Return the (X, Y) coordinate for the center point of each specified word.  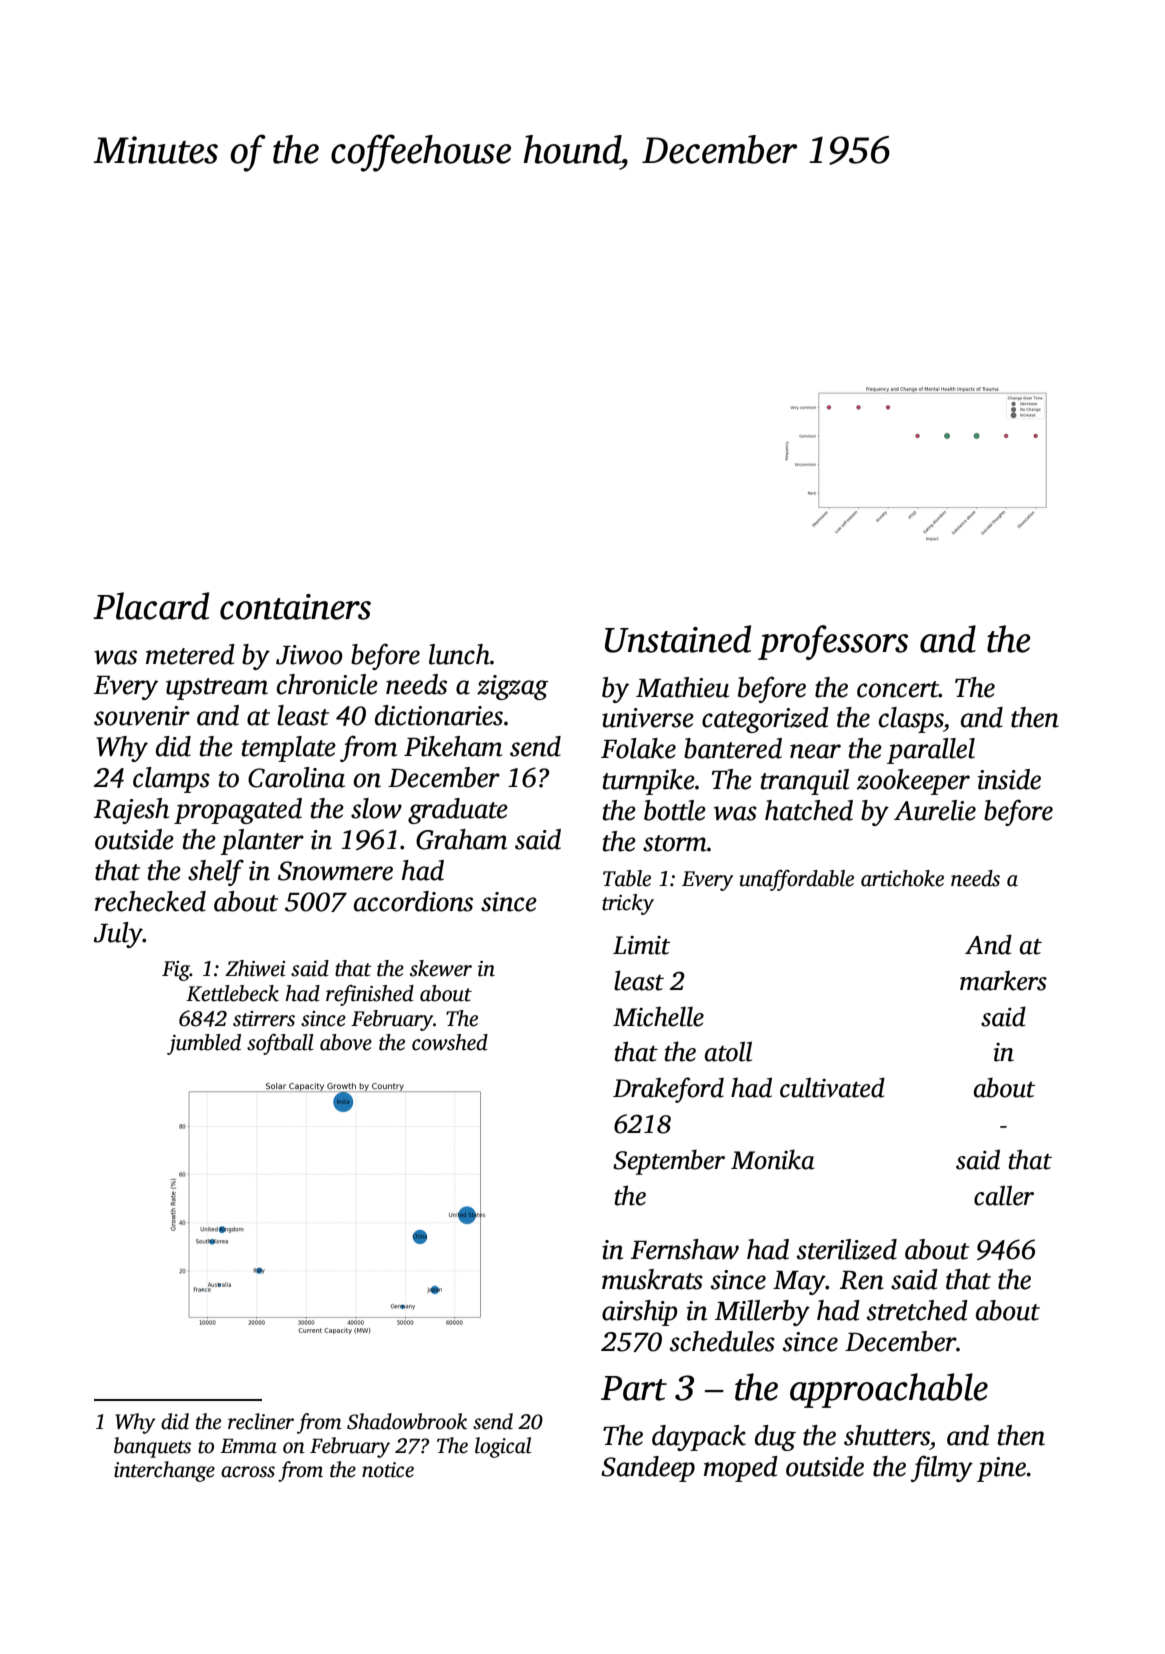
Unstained (678, 639)
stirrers (264, 1019)
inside (1009, 779)
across (248, 1472)
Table (627, 878)
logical (503, 1447)
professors (833, 642)
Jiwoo (309, 655)
